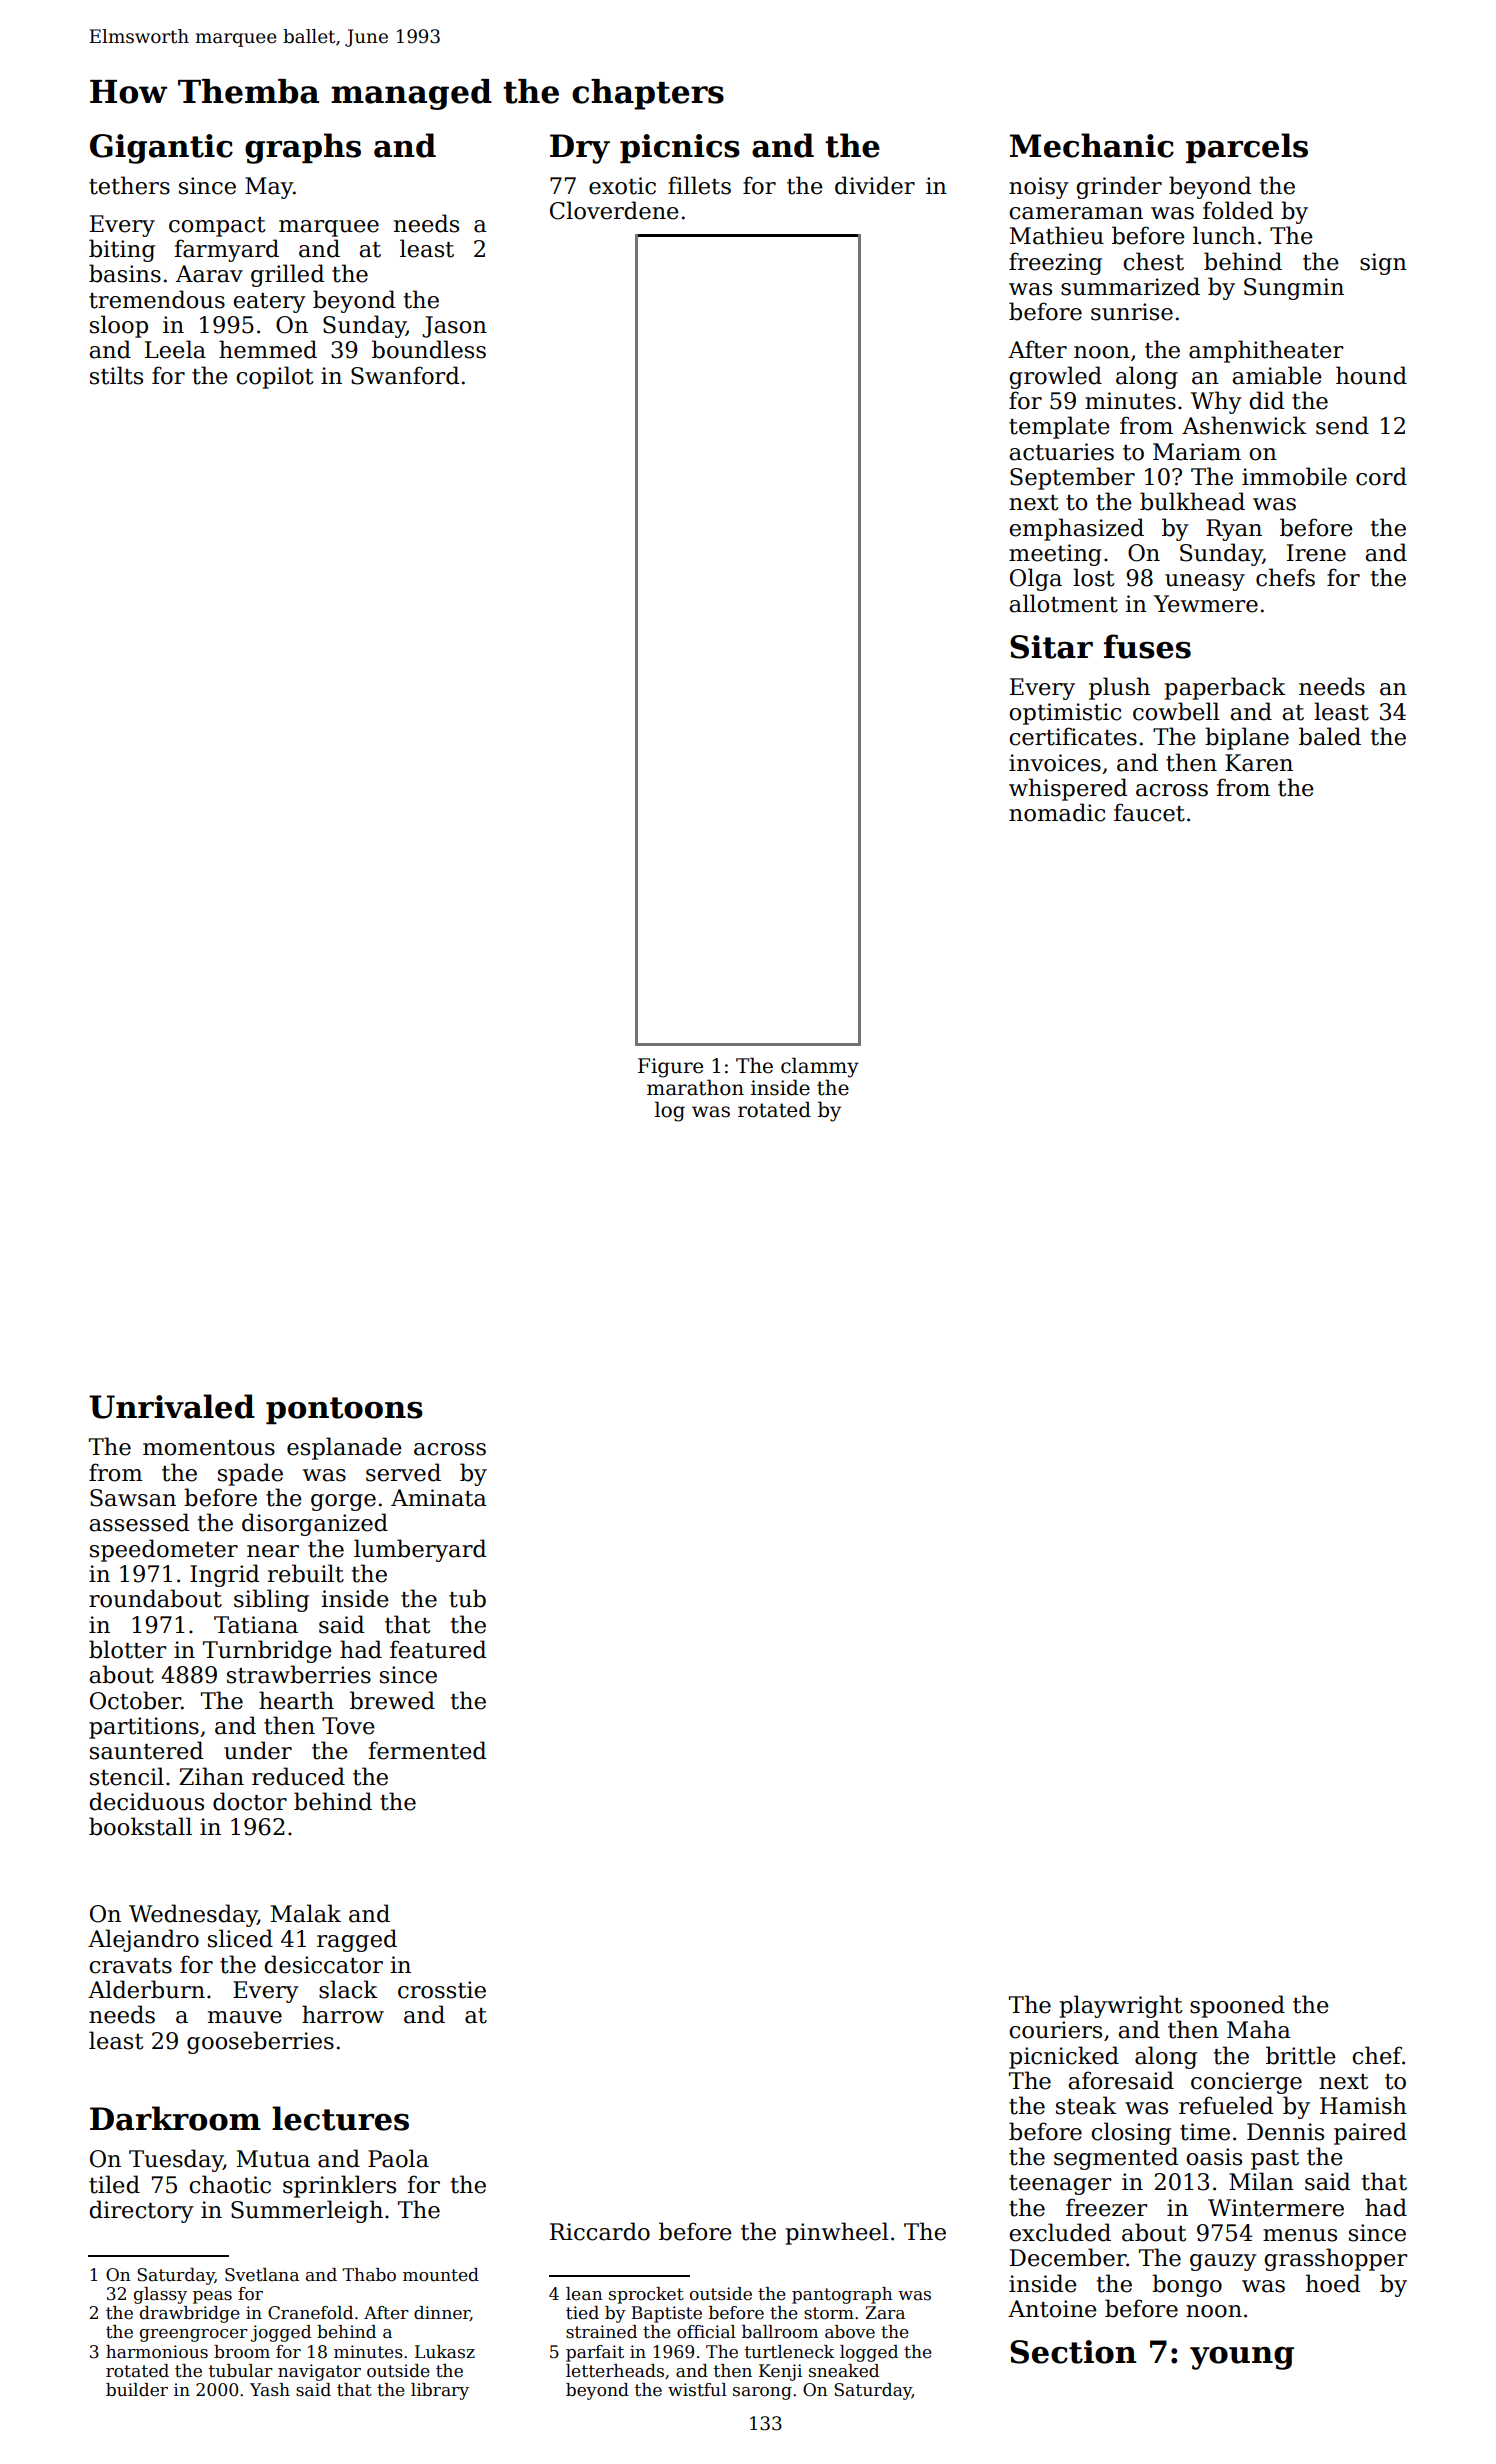  I want to click on Karen, so click(1259, 763).
